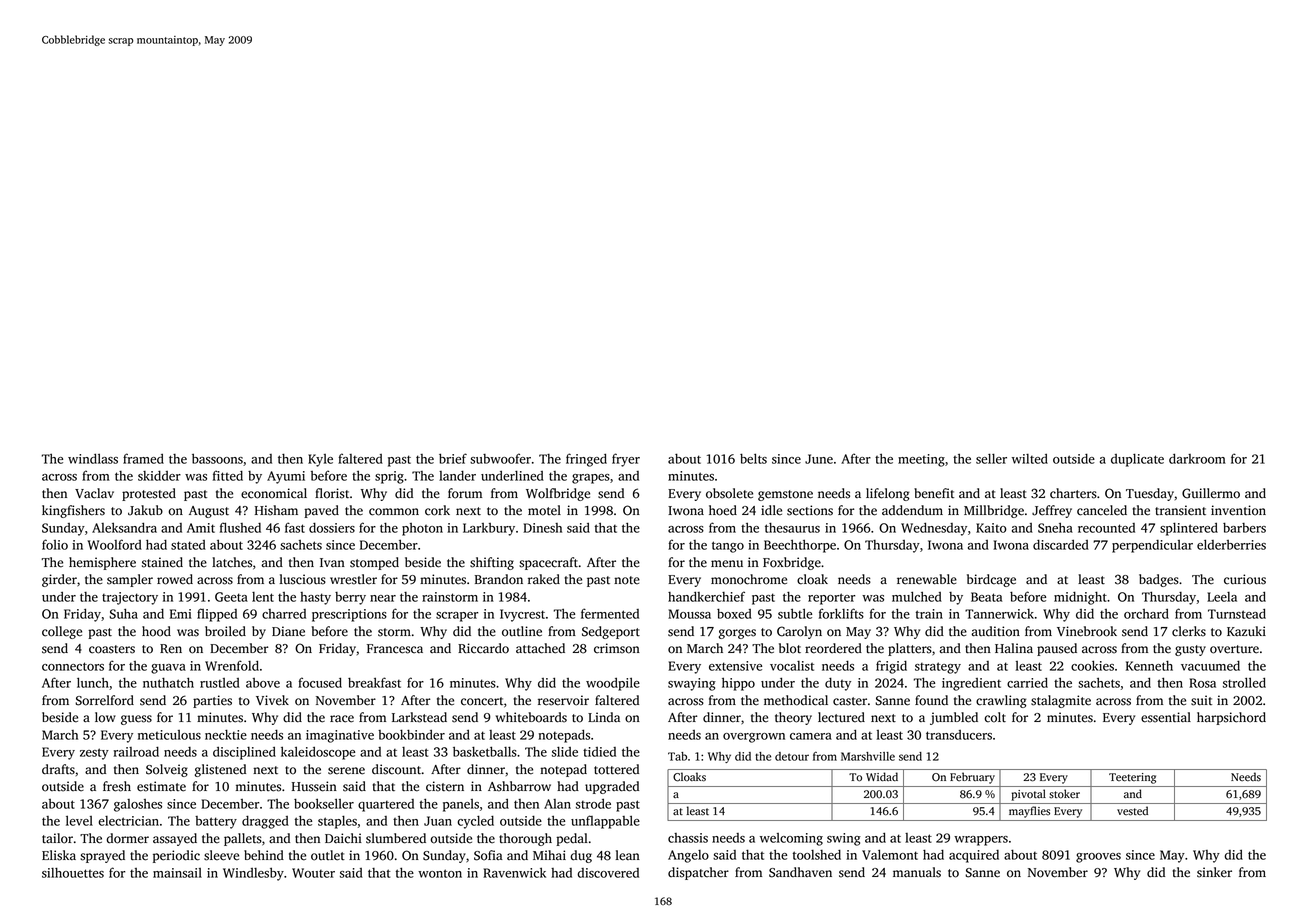 The width and height of the screenshot is (1308, 924). What do you see at coordinates (796, 700) in the screenshot?
I see `methodical` at bounding box center [796, 700].
